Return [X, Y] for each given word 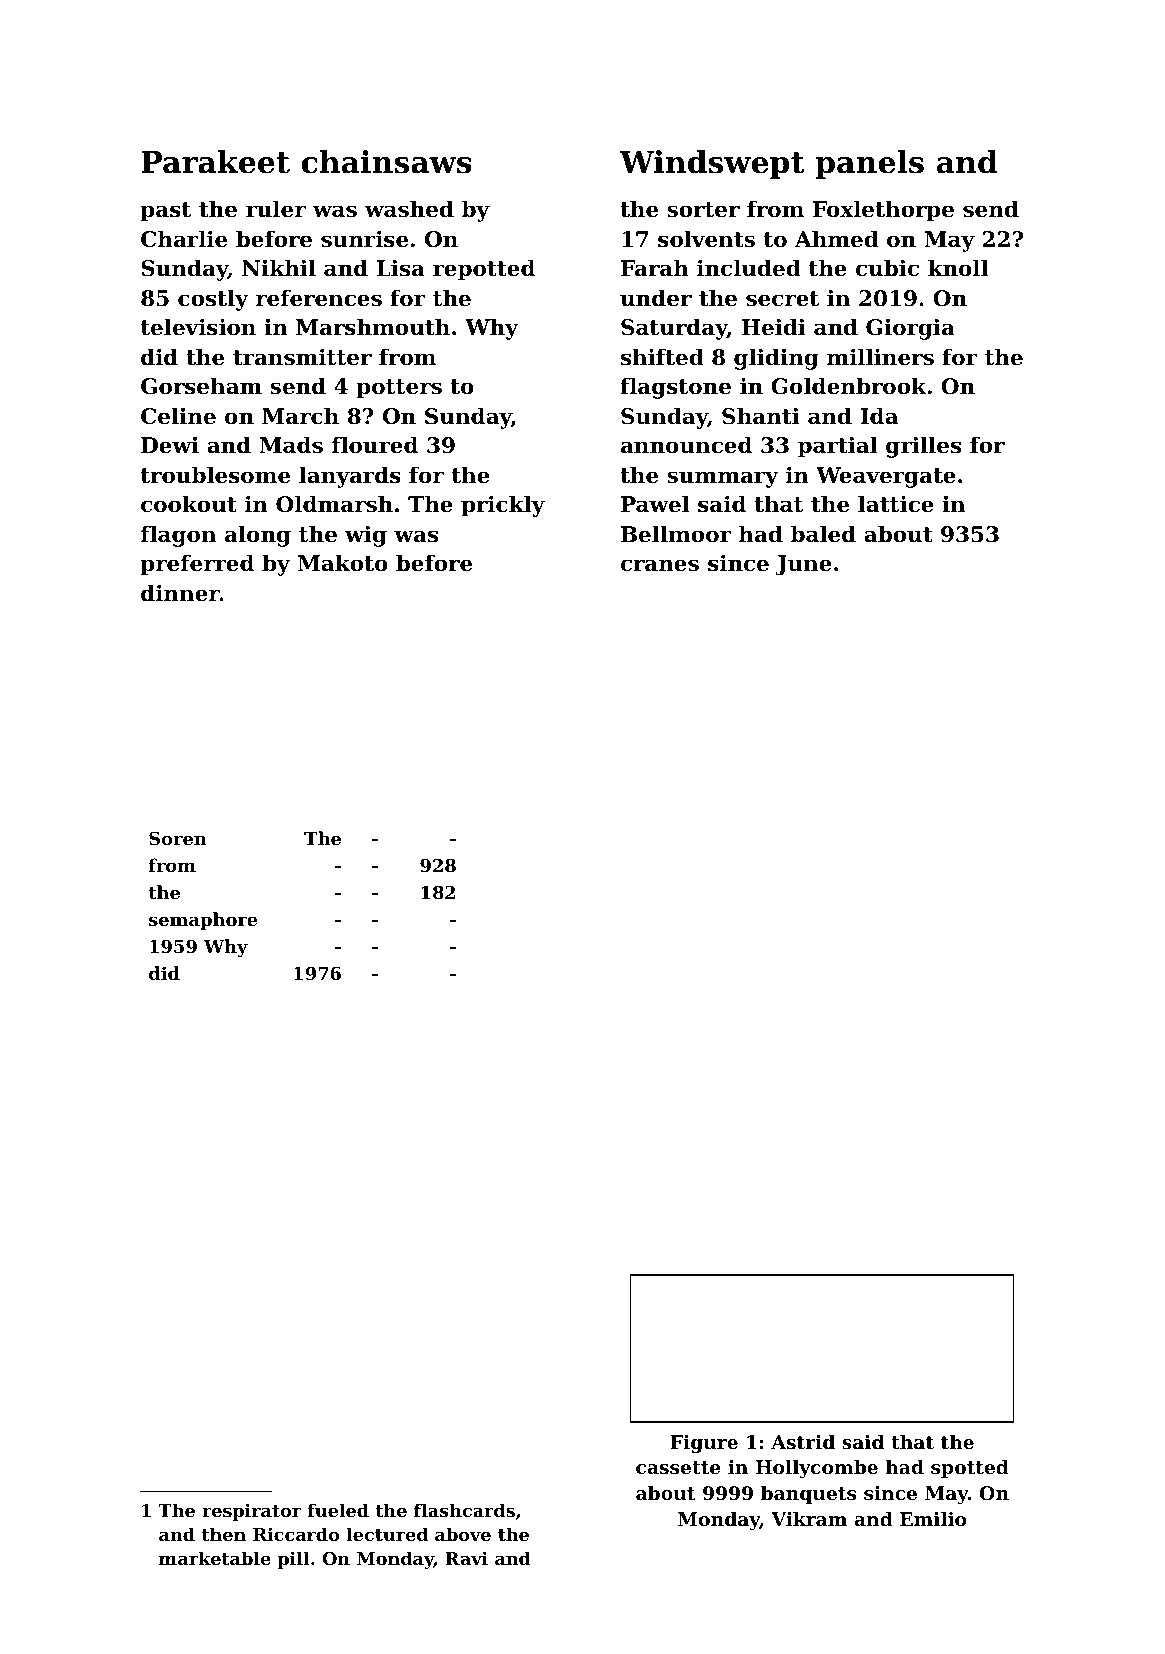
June [803, 565]
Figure [704, 1444]
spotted [970, 1469]
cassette [678, 1468]
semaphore [203, 921]
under [656, 298]
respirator [251, 1512]
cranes [660, 565]
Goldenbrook [849, 386]
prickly [503, 506]
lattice [896, 504]
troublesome [215, 475]
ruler [276, 209]
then [223, 1534]
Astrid [803, 1442]
